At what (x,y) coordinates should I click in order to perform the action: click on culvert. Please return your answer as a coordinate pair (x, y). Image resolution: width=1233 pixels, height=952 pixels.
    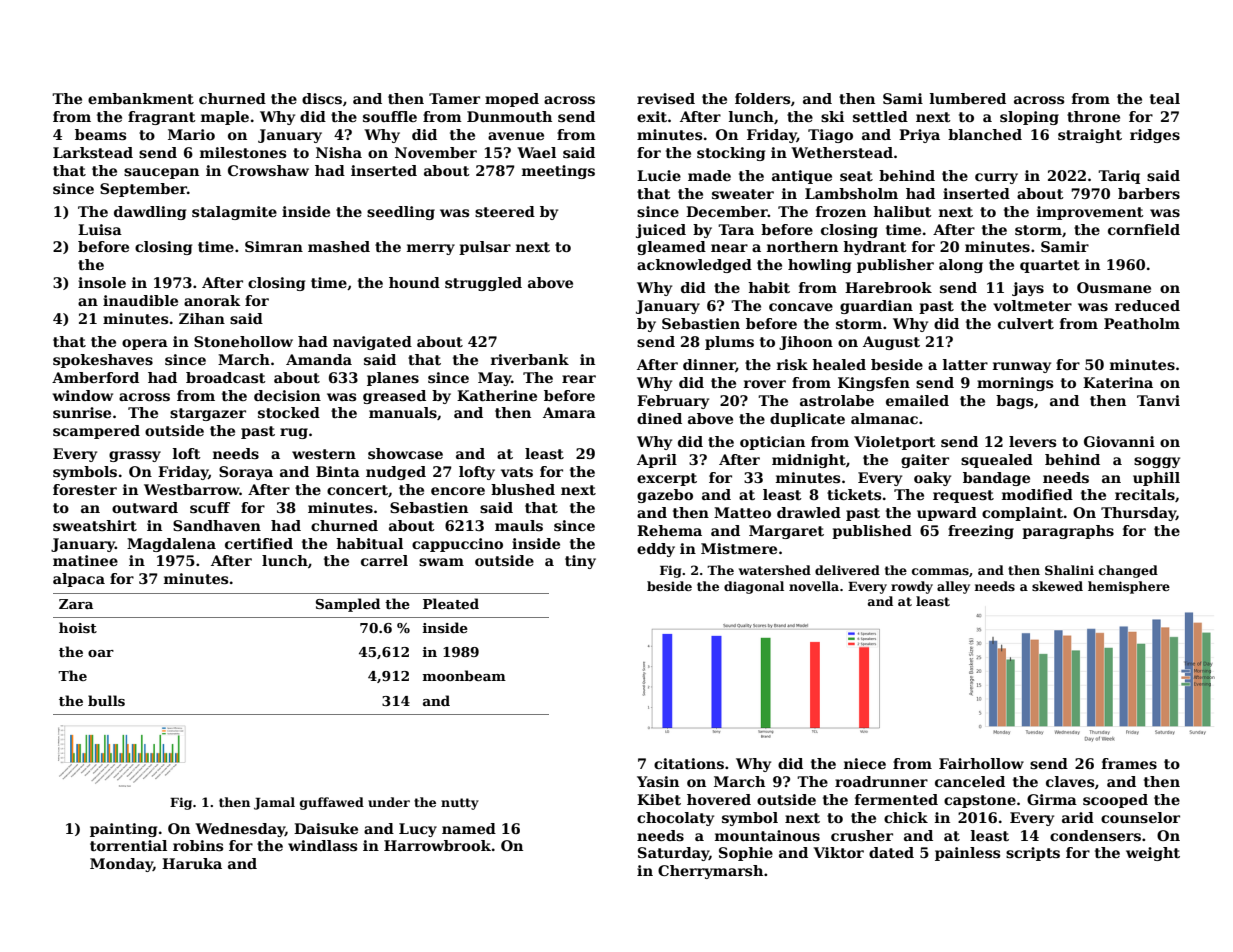
    Looking at the image, I should click on (1026, 323).
